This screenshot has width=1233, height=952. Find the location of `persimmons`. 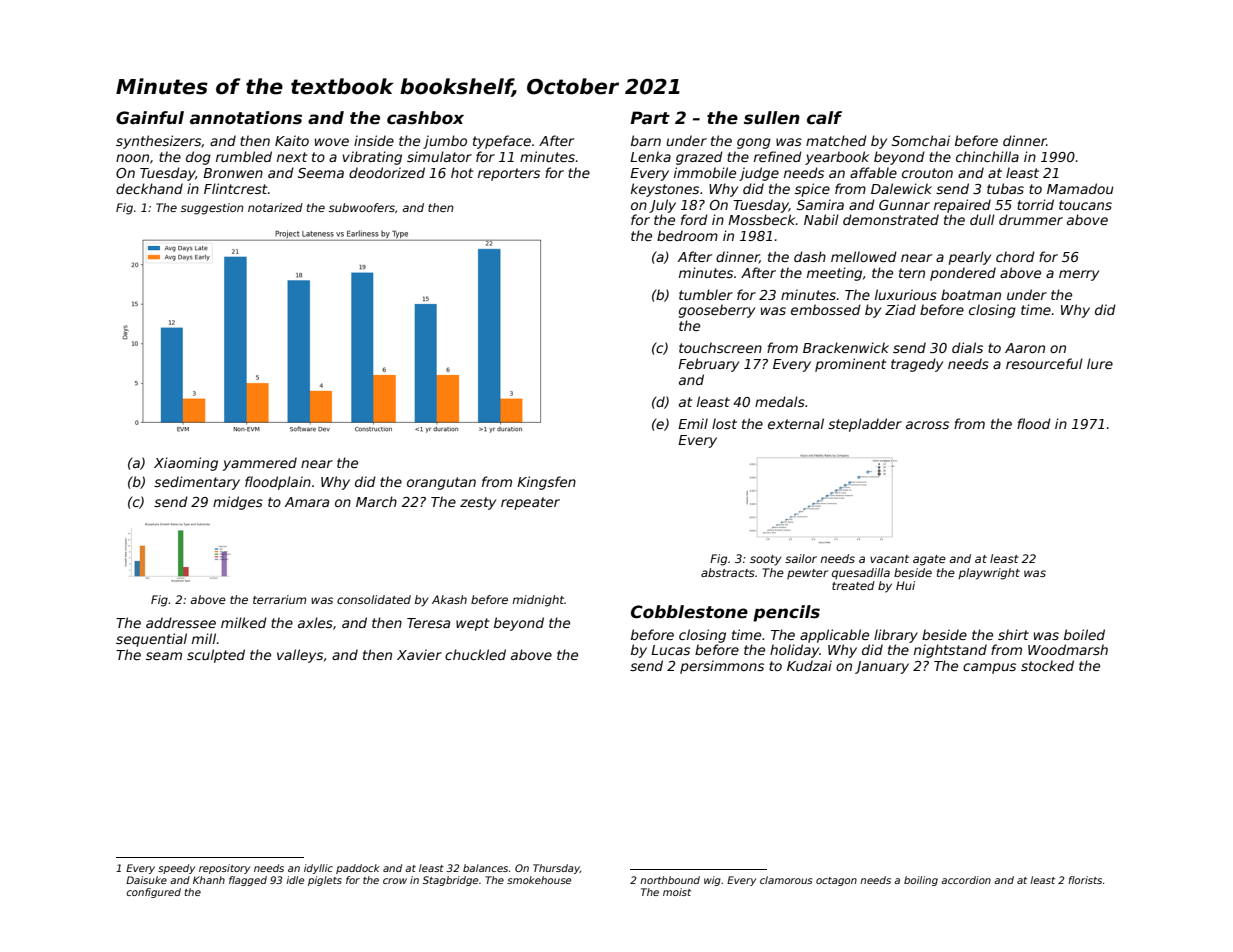

persimmons is located at coordinates (722, 667).
